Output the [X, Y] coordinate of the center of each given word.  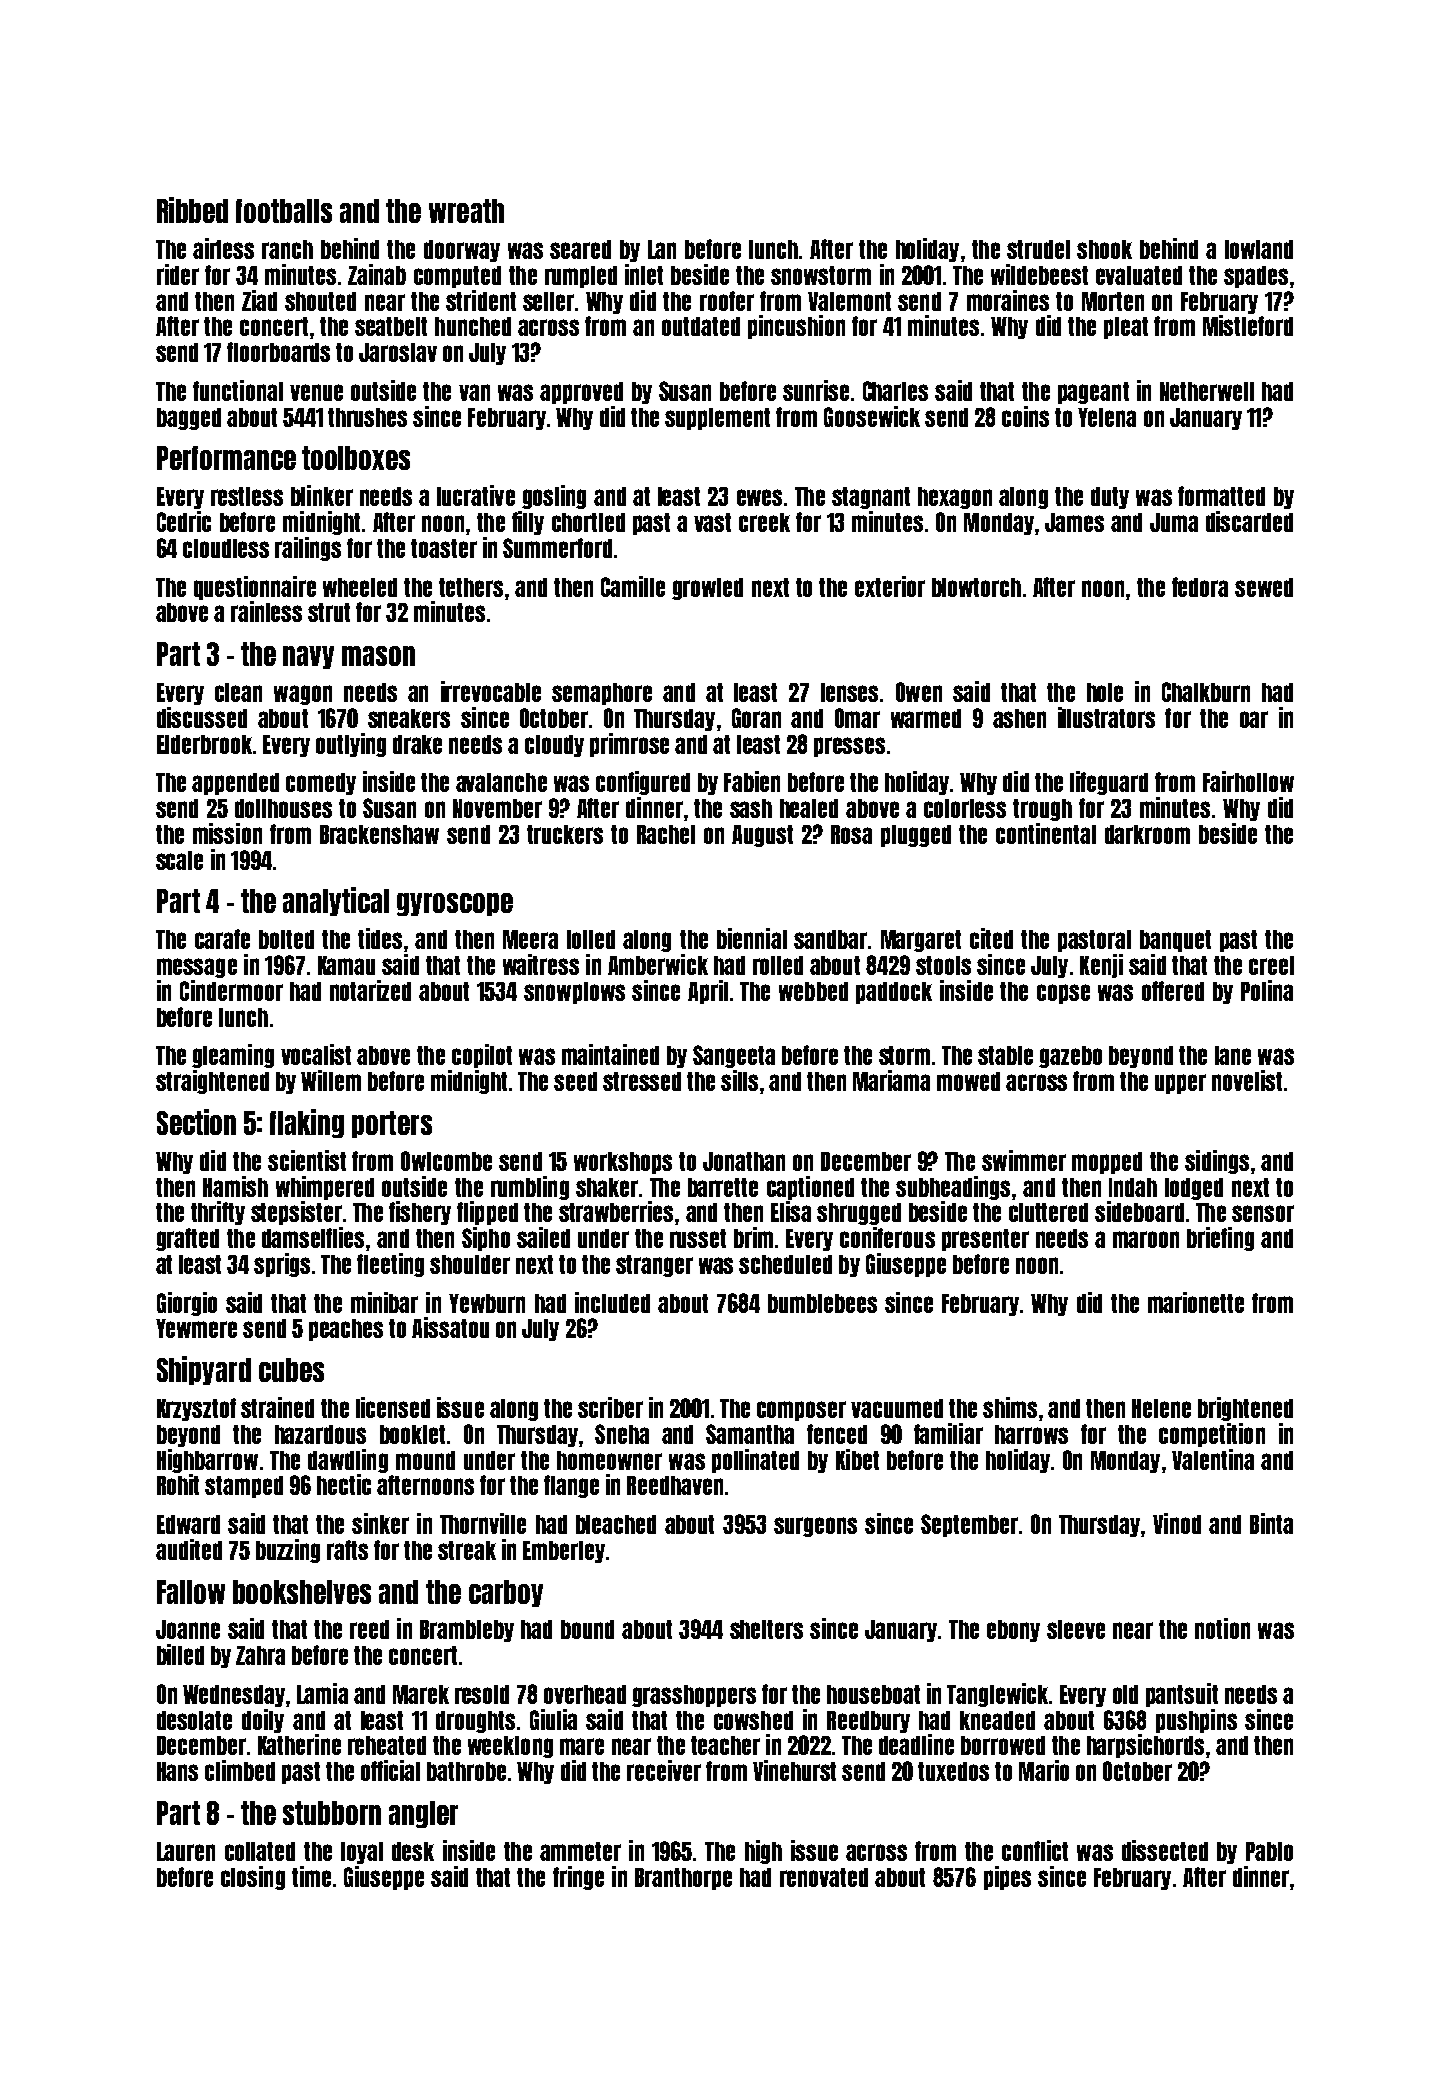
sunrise [816, 390]
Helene [1161, 1408]
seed [575, 1081]
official [390, 1770]
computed [457, 277]
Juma [1174, 522]
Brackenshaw [379, 834]
